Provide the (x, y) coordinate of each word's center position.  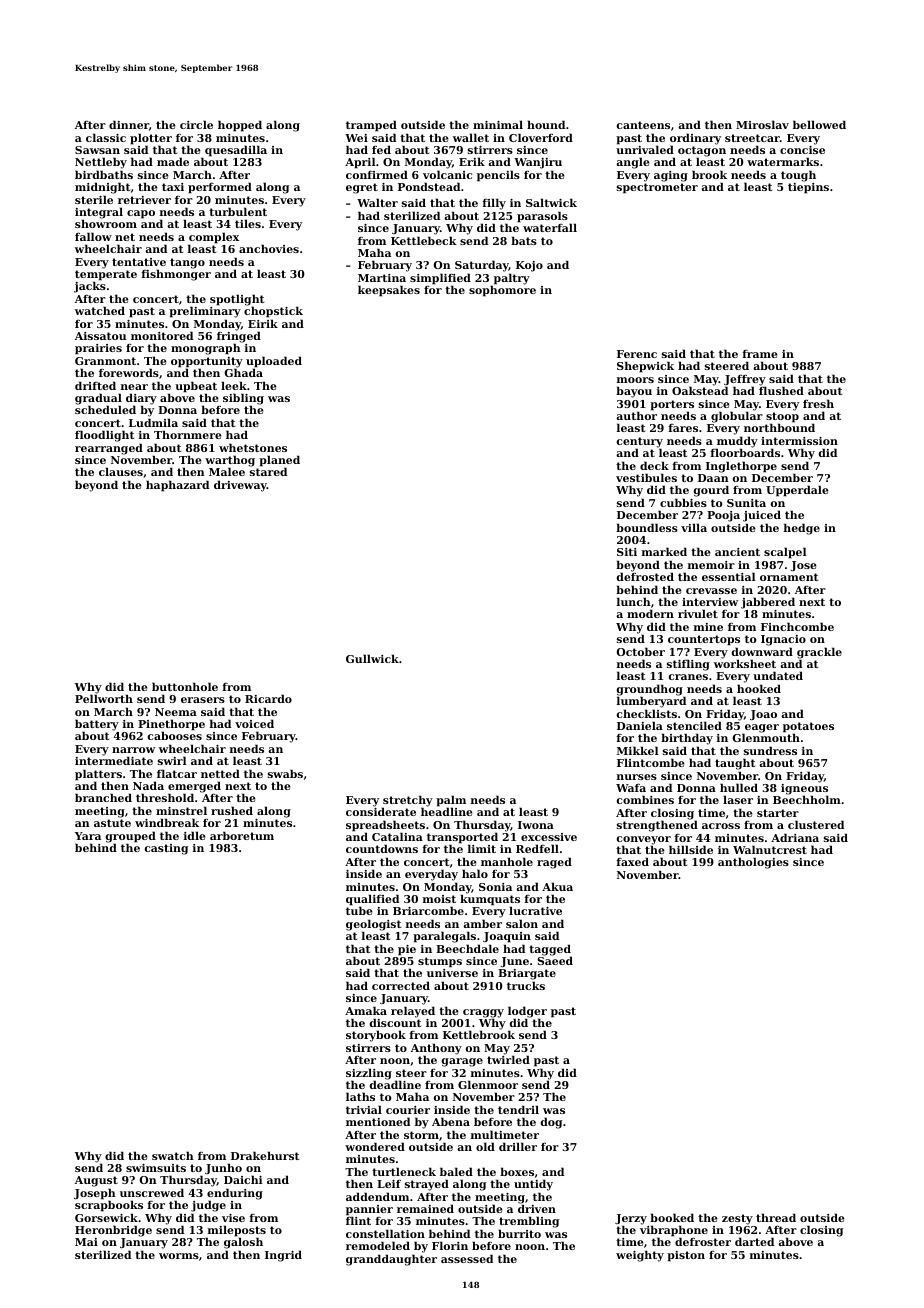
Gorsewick (106, 1217)
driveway (240, 486)
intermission (799, 441)
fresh (818, 403)
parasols (542, 217)
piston (686, 1256)
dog (551, 1123)
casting (166, 849)
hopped (240, 126)
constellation (385, 1233)
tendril (518, 1109)
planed (279, 461)
